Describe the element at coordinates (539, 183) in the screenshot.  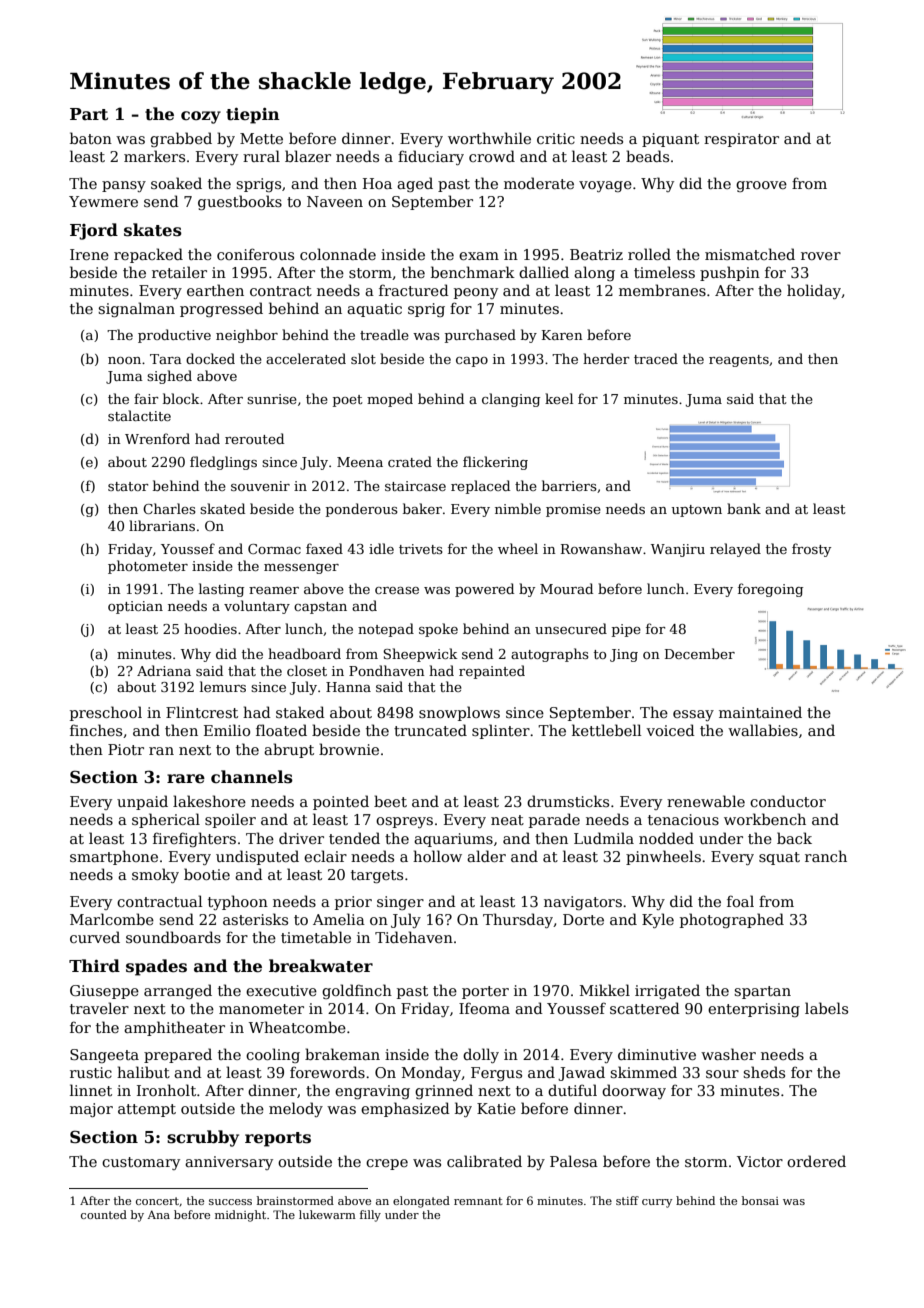
I see `moderate` at that location.
